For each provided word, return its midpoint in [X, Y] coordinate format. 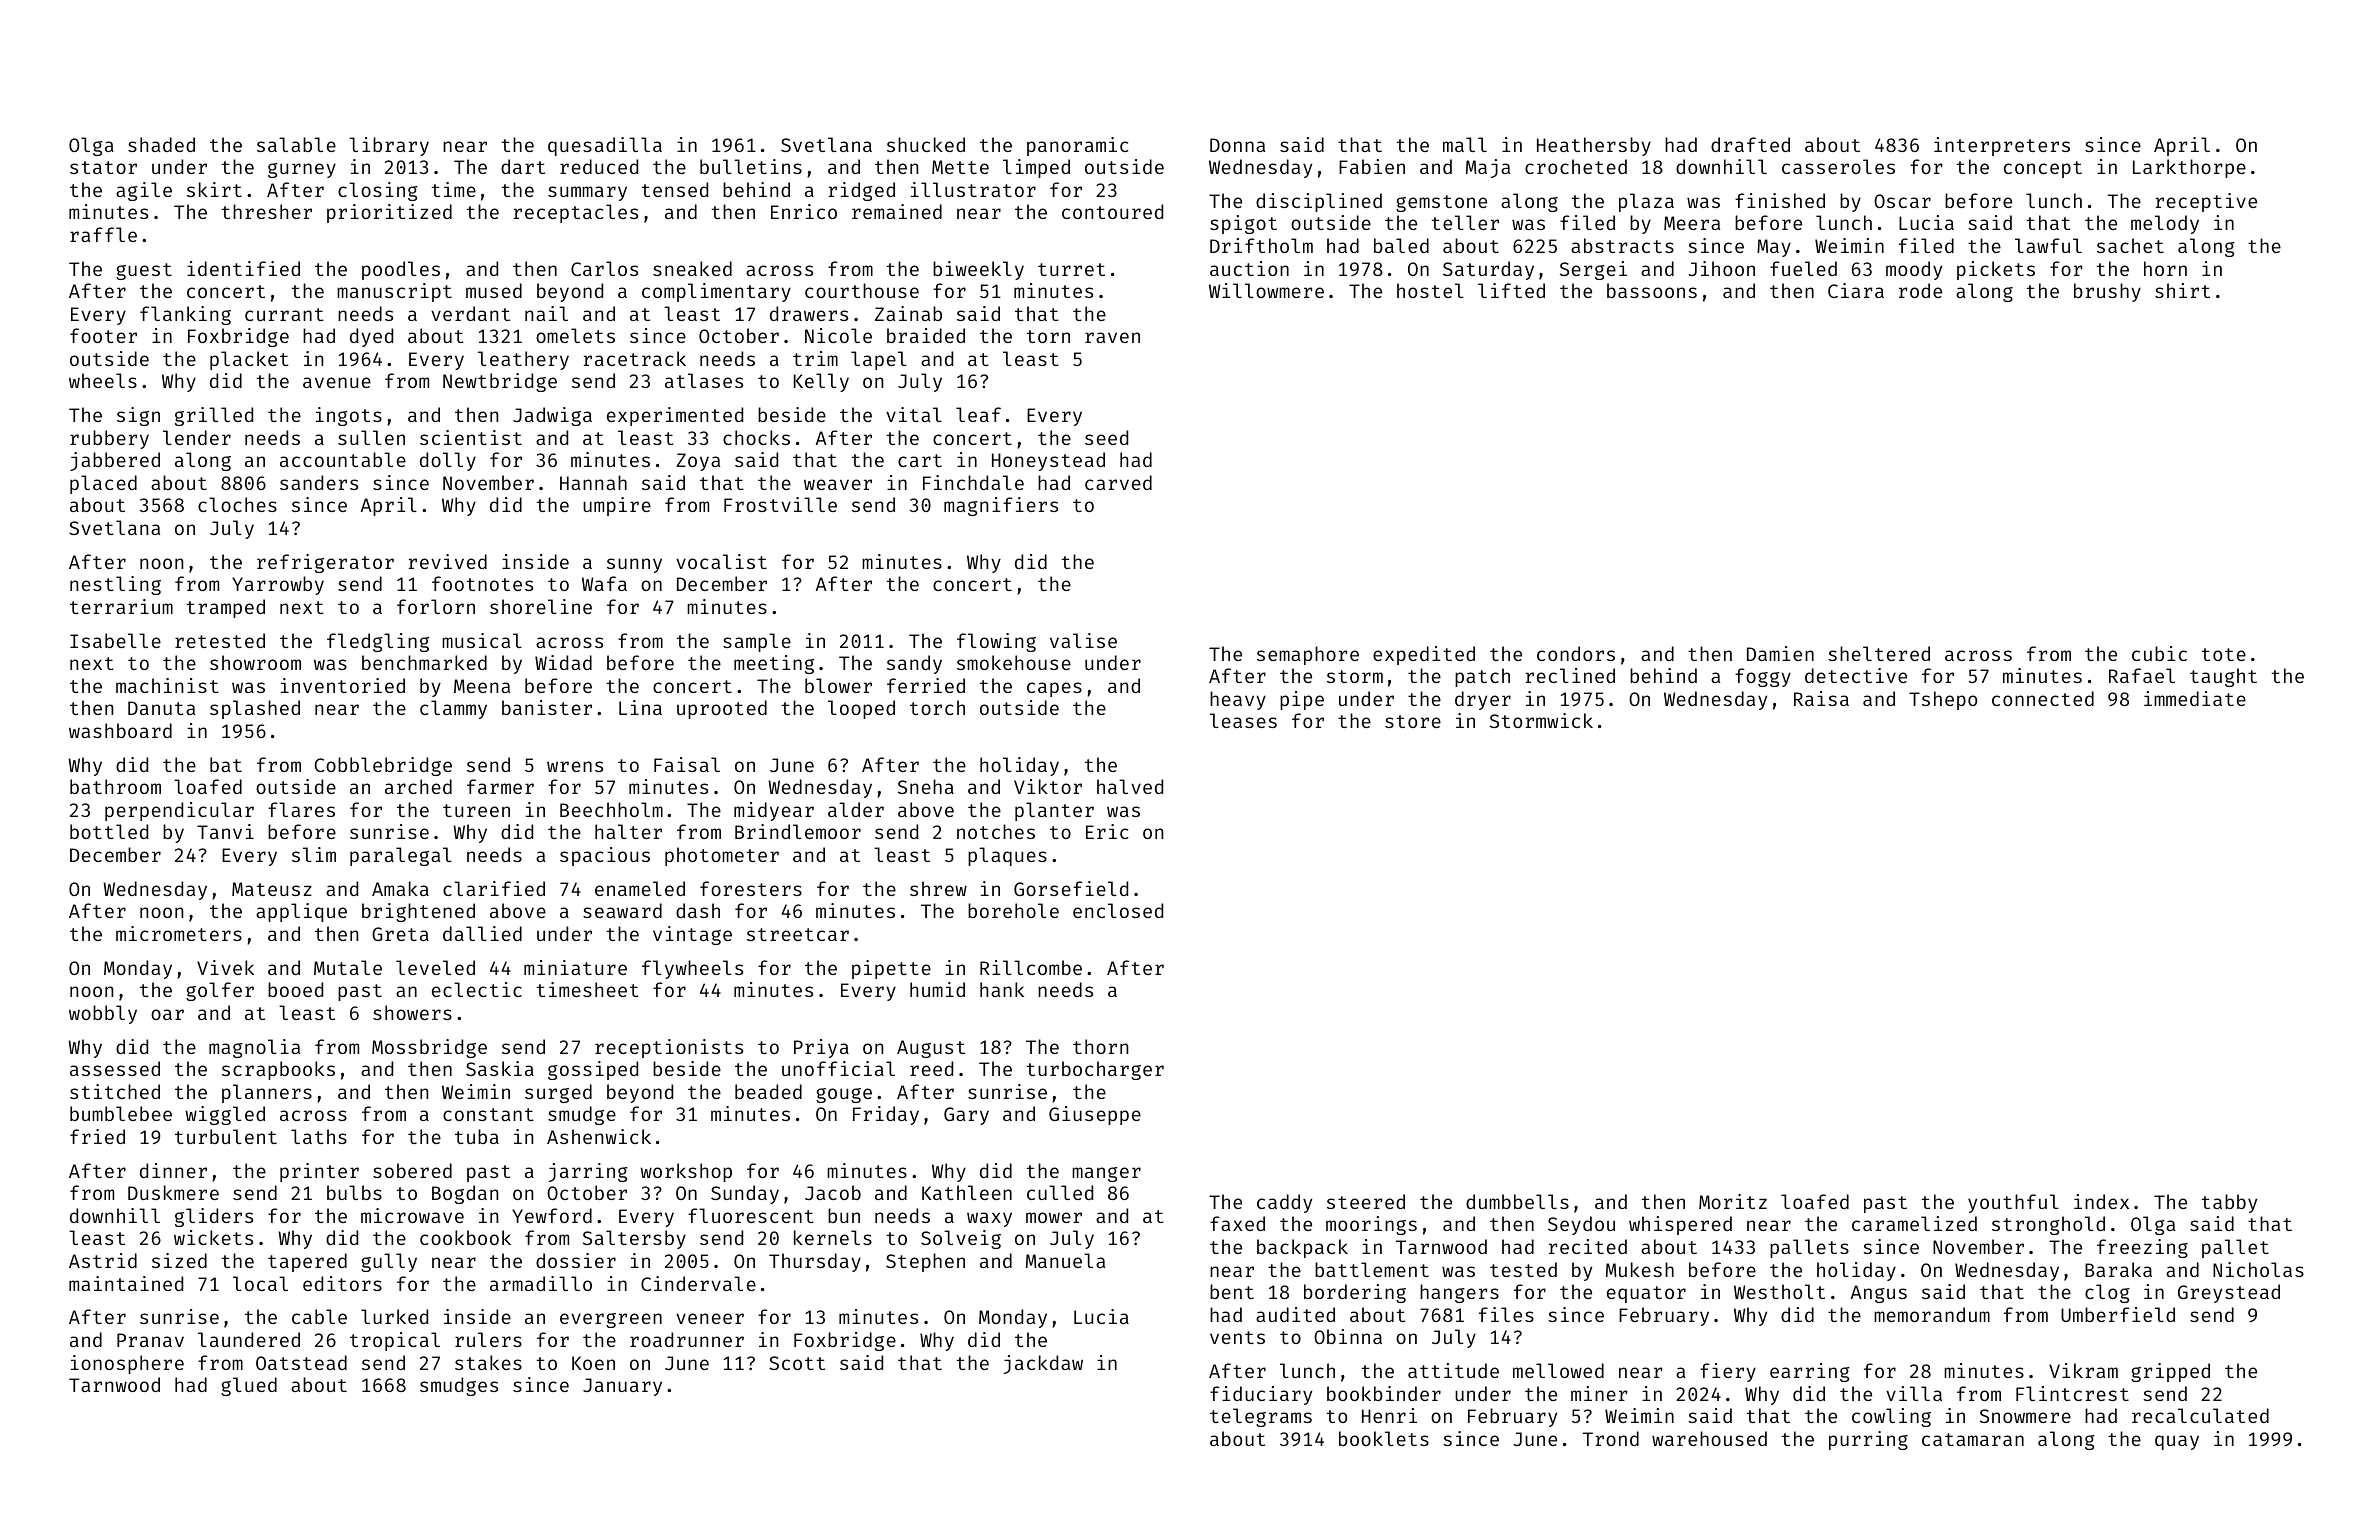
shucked [926, 144]
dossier [576, 1260]
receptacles [576, 213]
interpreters [2002, 146]
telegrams [1261, 1417]
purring [1868, 1440]
